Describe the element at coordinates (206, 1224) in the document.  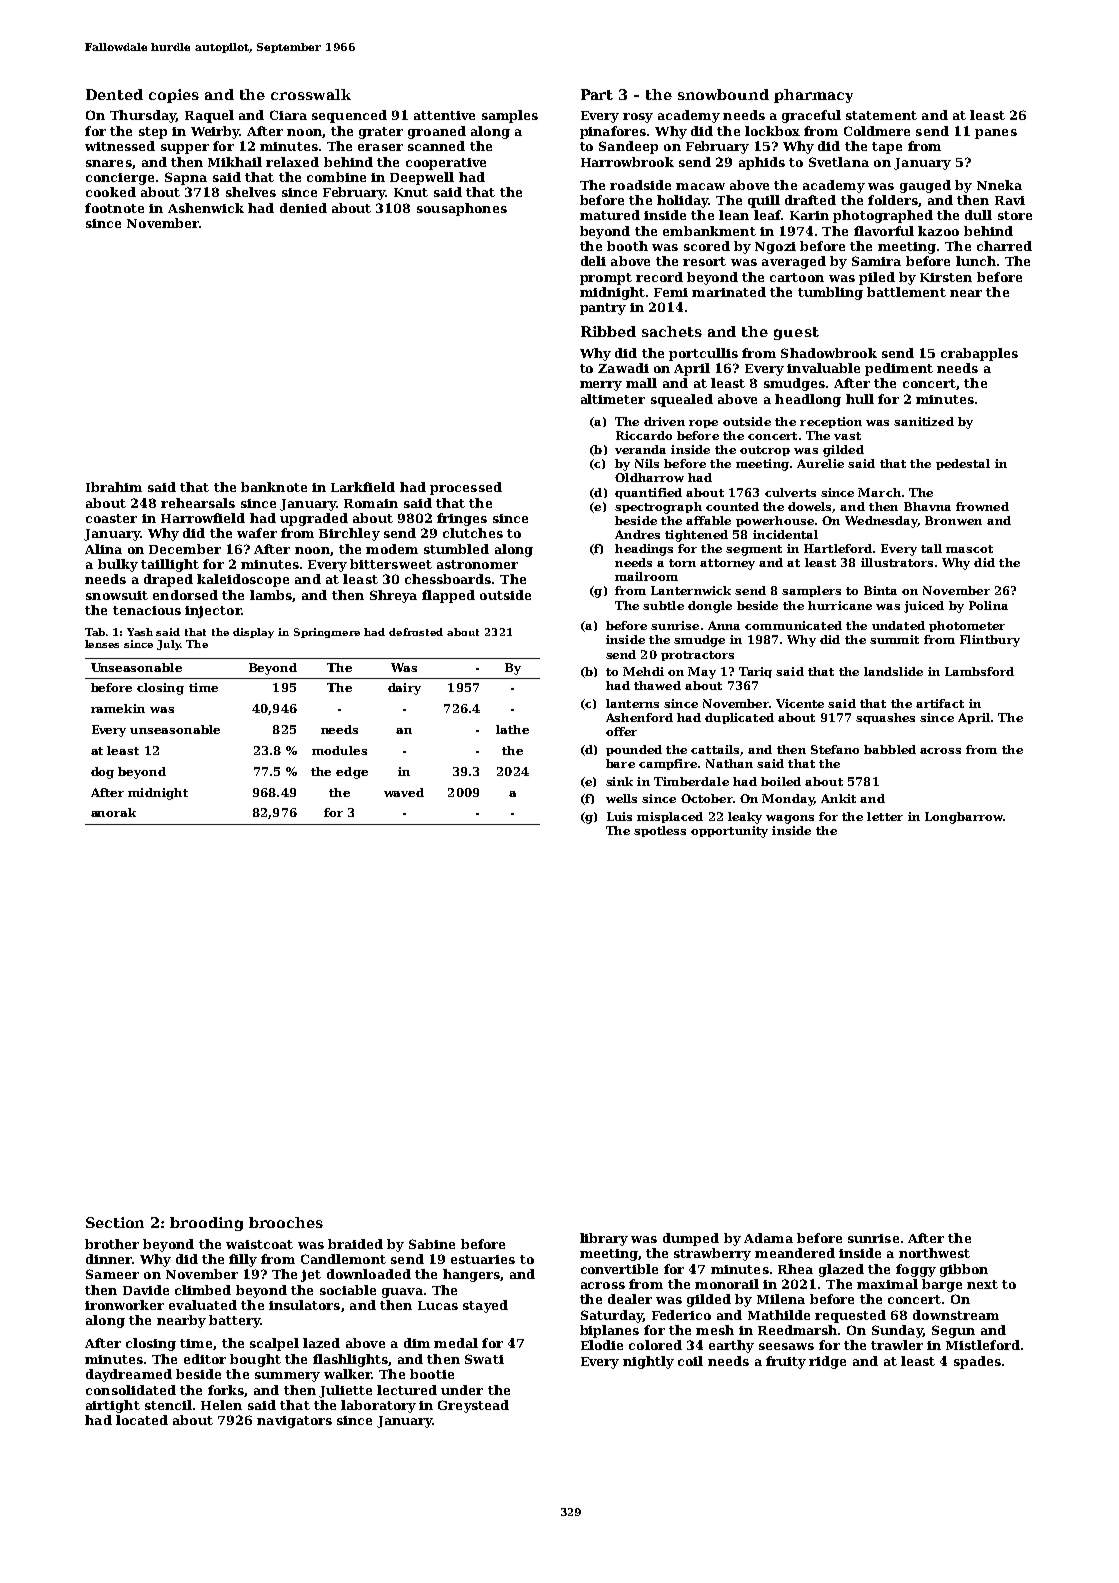
I see `brooding` at that location.
